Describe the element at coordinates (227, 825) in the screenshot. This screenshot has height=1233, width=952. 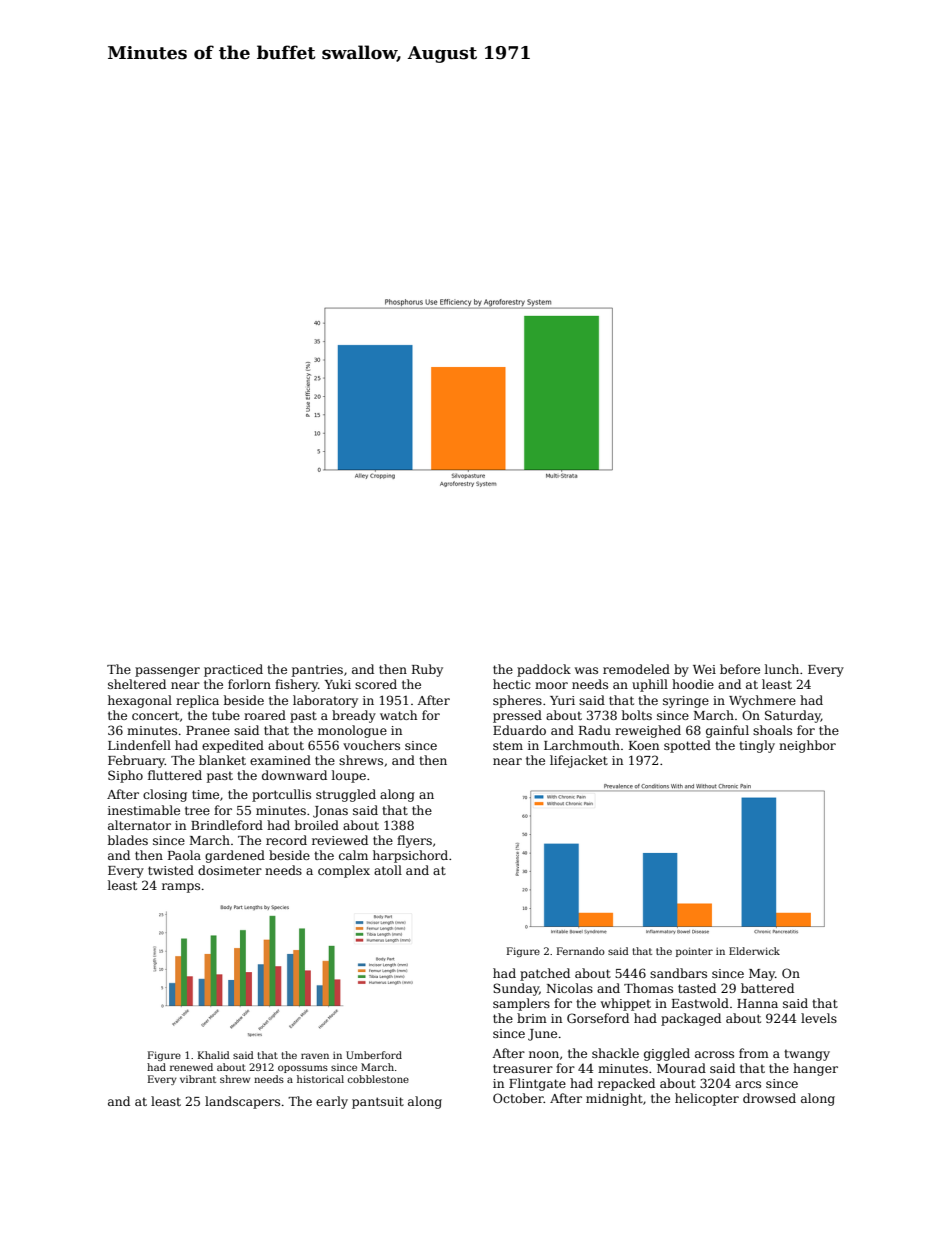
I see `Brindleford` at that location.
